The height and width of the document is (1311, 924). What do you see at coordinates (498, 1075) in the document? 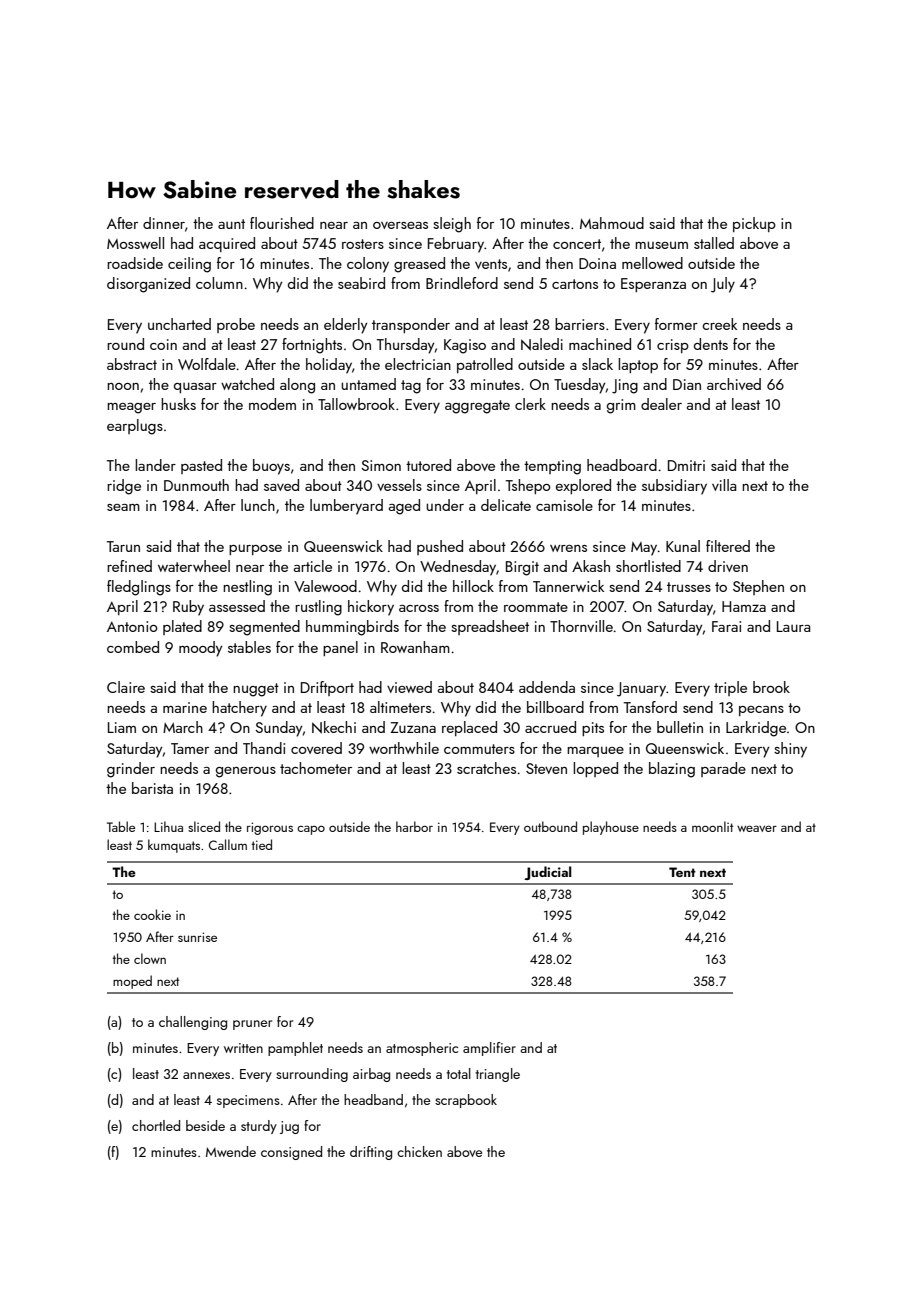
I see `triangle` at bounding box center [498, 1075].
